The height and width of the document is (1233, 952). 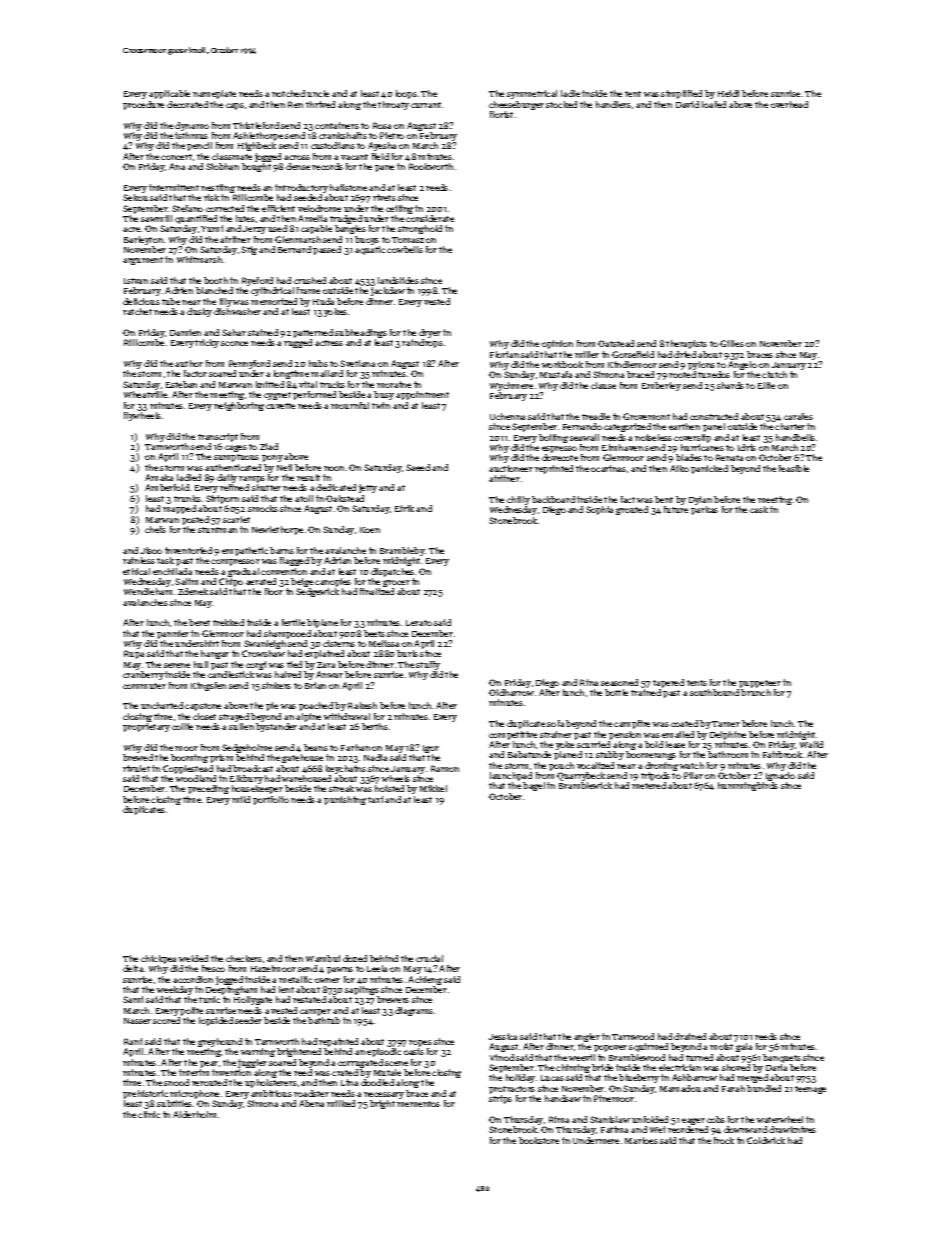 What do you see at coordinates (811, 744) in the document?
I see `Walid` at bounding box center [811, 744].
